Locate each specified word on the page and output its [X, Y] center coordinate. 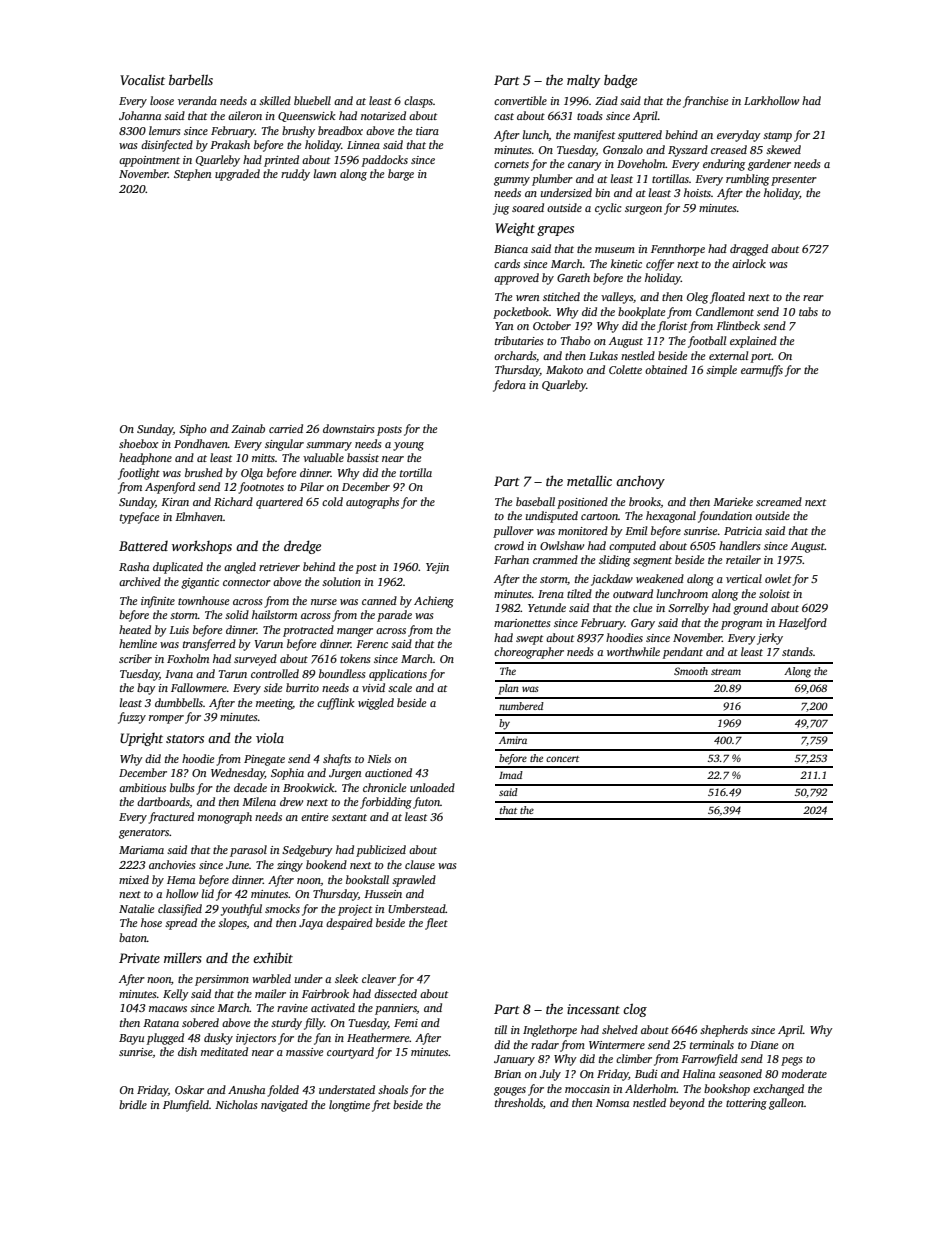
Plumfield [186, 1106]
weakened [660, 578]
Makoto [564, 369]
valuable [323, 457]
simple [721, 371]
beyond [687, 1104]
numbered [521, 706]
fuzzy [132, 718]
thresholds [519, 1102]
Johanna [140, 115]
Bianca [511, 249]
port [761, 358]
